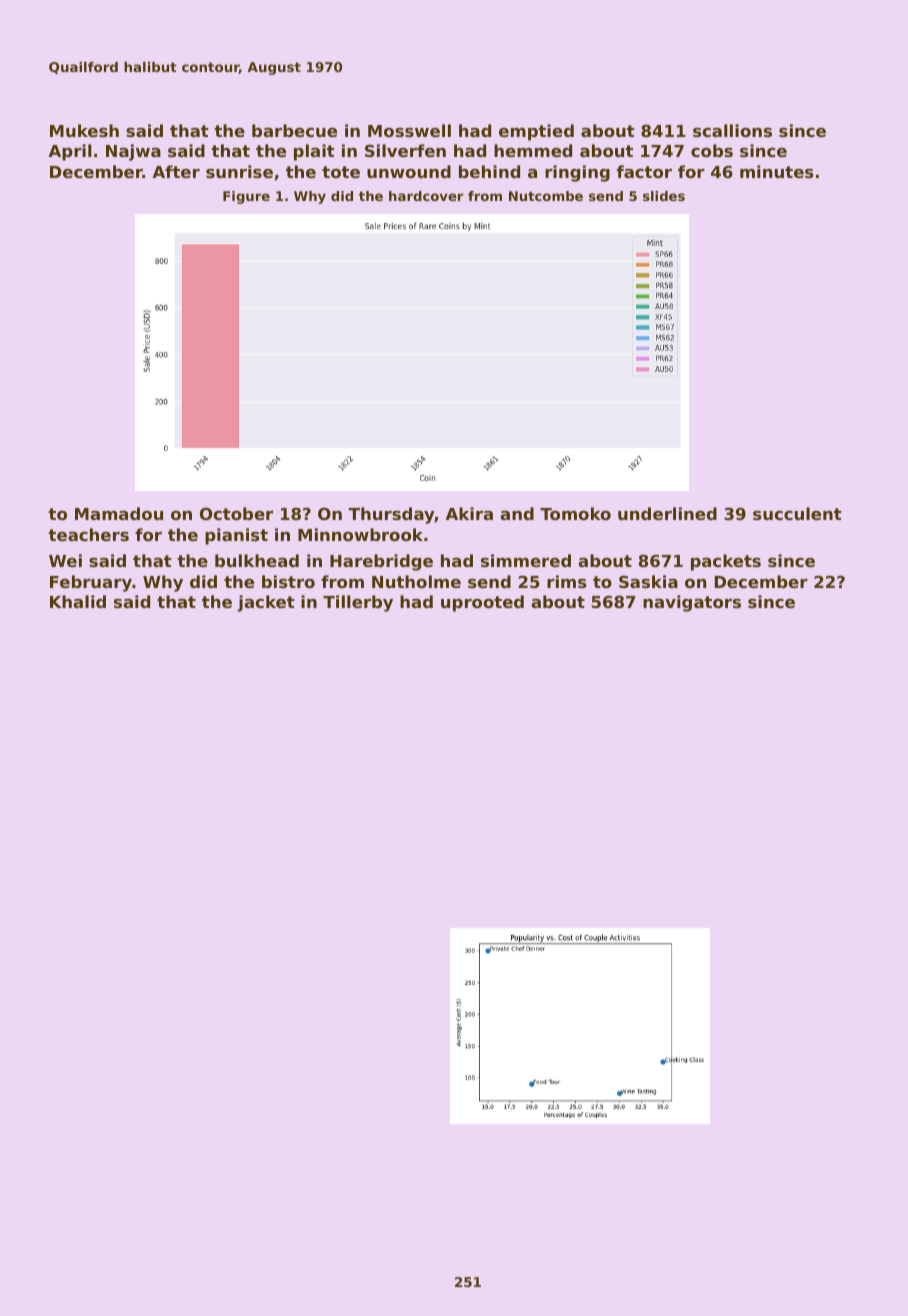 The width and height of the image is (908, 1316). Describe the element at coordinates (664, 196) in the image. I see `slides` at that location.
